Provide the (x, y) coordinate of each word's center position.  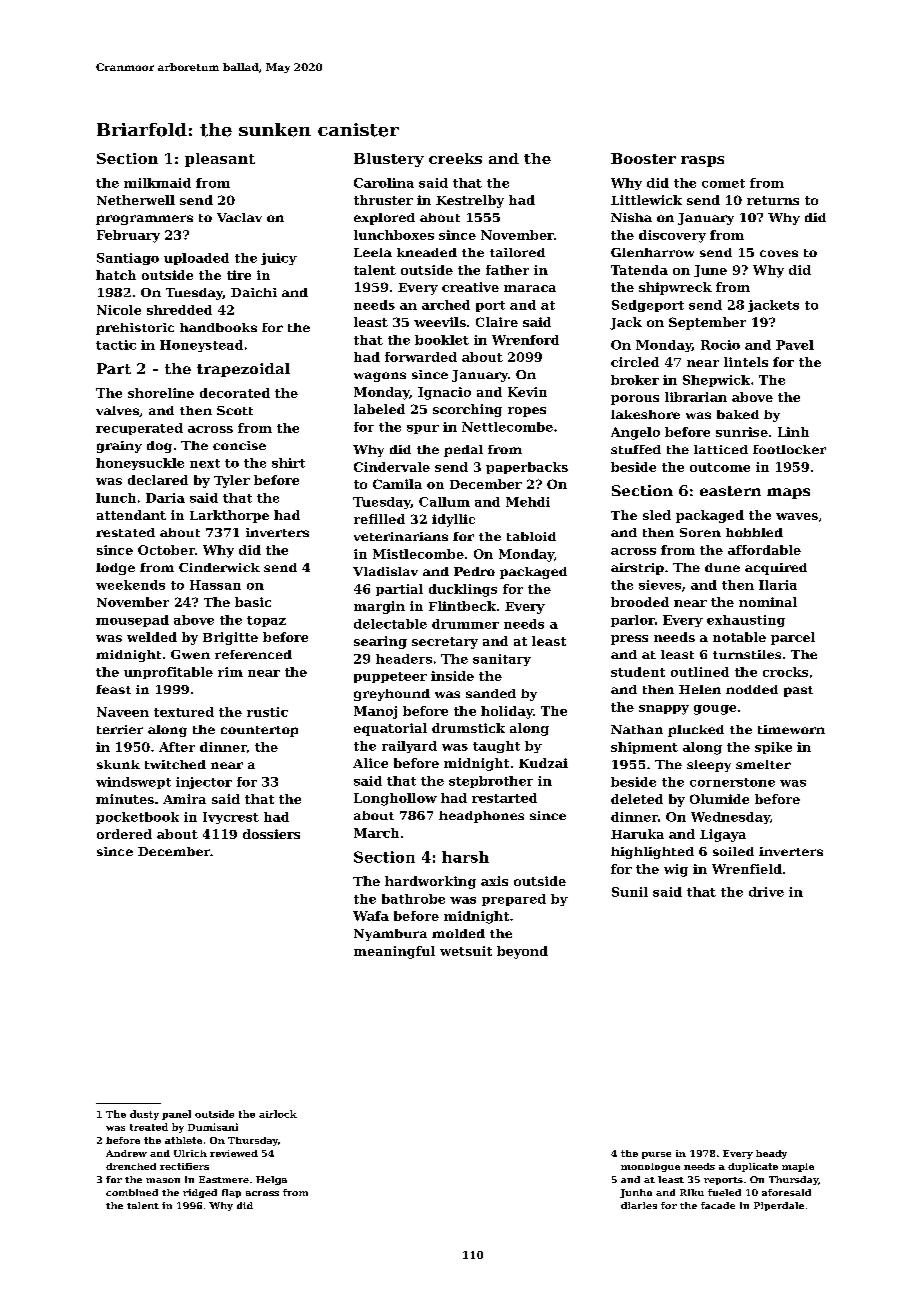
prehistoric (135, 329)
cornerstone (732, 782)
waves (797, 516)
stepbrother (491, 782)
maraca (530, 288)
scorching (467, 410)
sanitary (502, 660)
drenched (131, 1166)
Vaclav (239, 217)
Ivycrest (231, 818)
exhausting (746, 621)
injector (204, 783)
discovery (672, 236)
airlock (278, 1114)
